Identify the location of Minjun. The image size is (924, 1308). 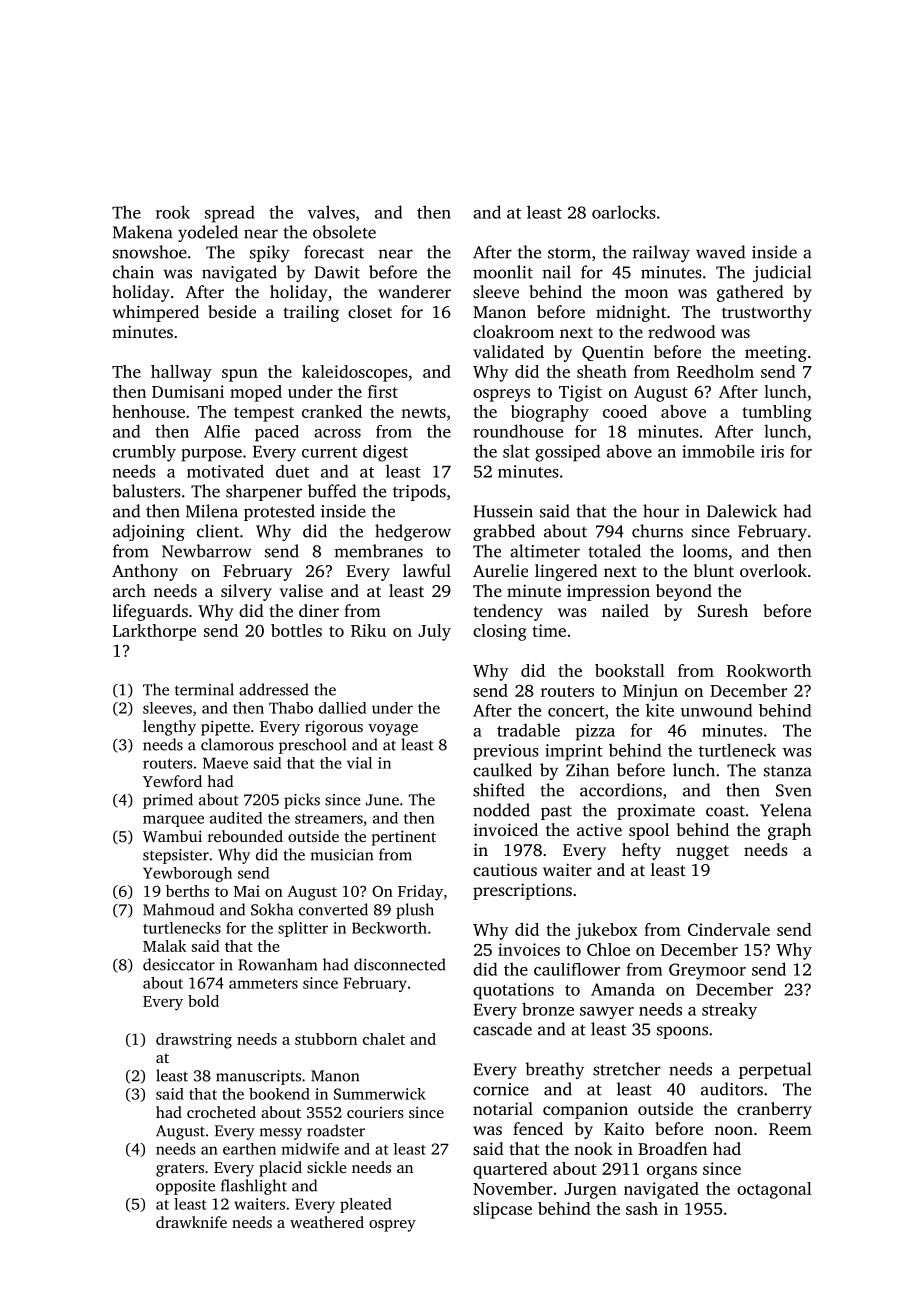
(650, 692).
